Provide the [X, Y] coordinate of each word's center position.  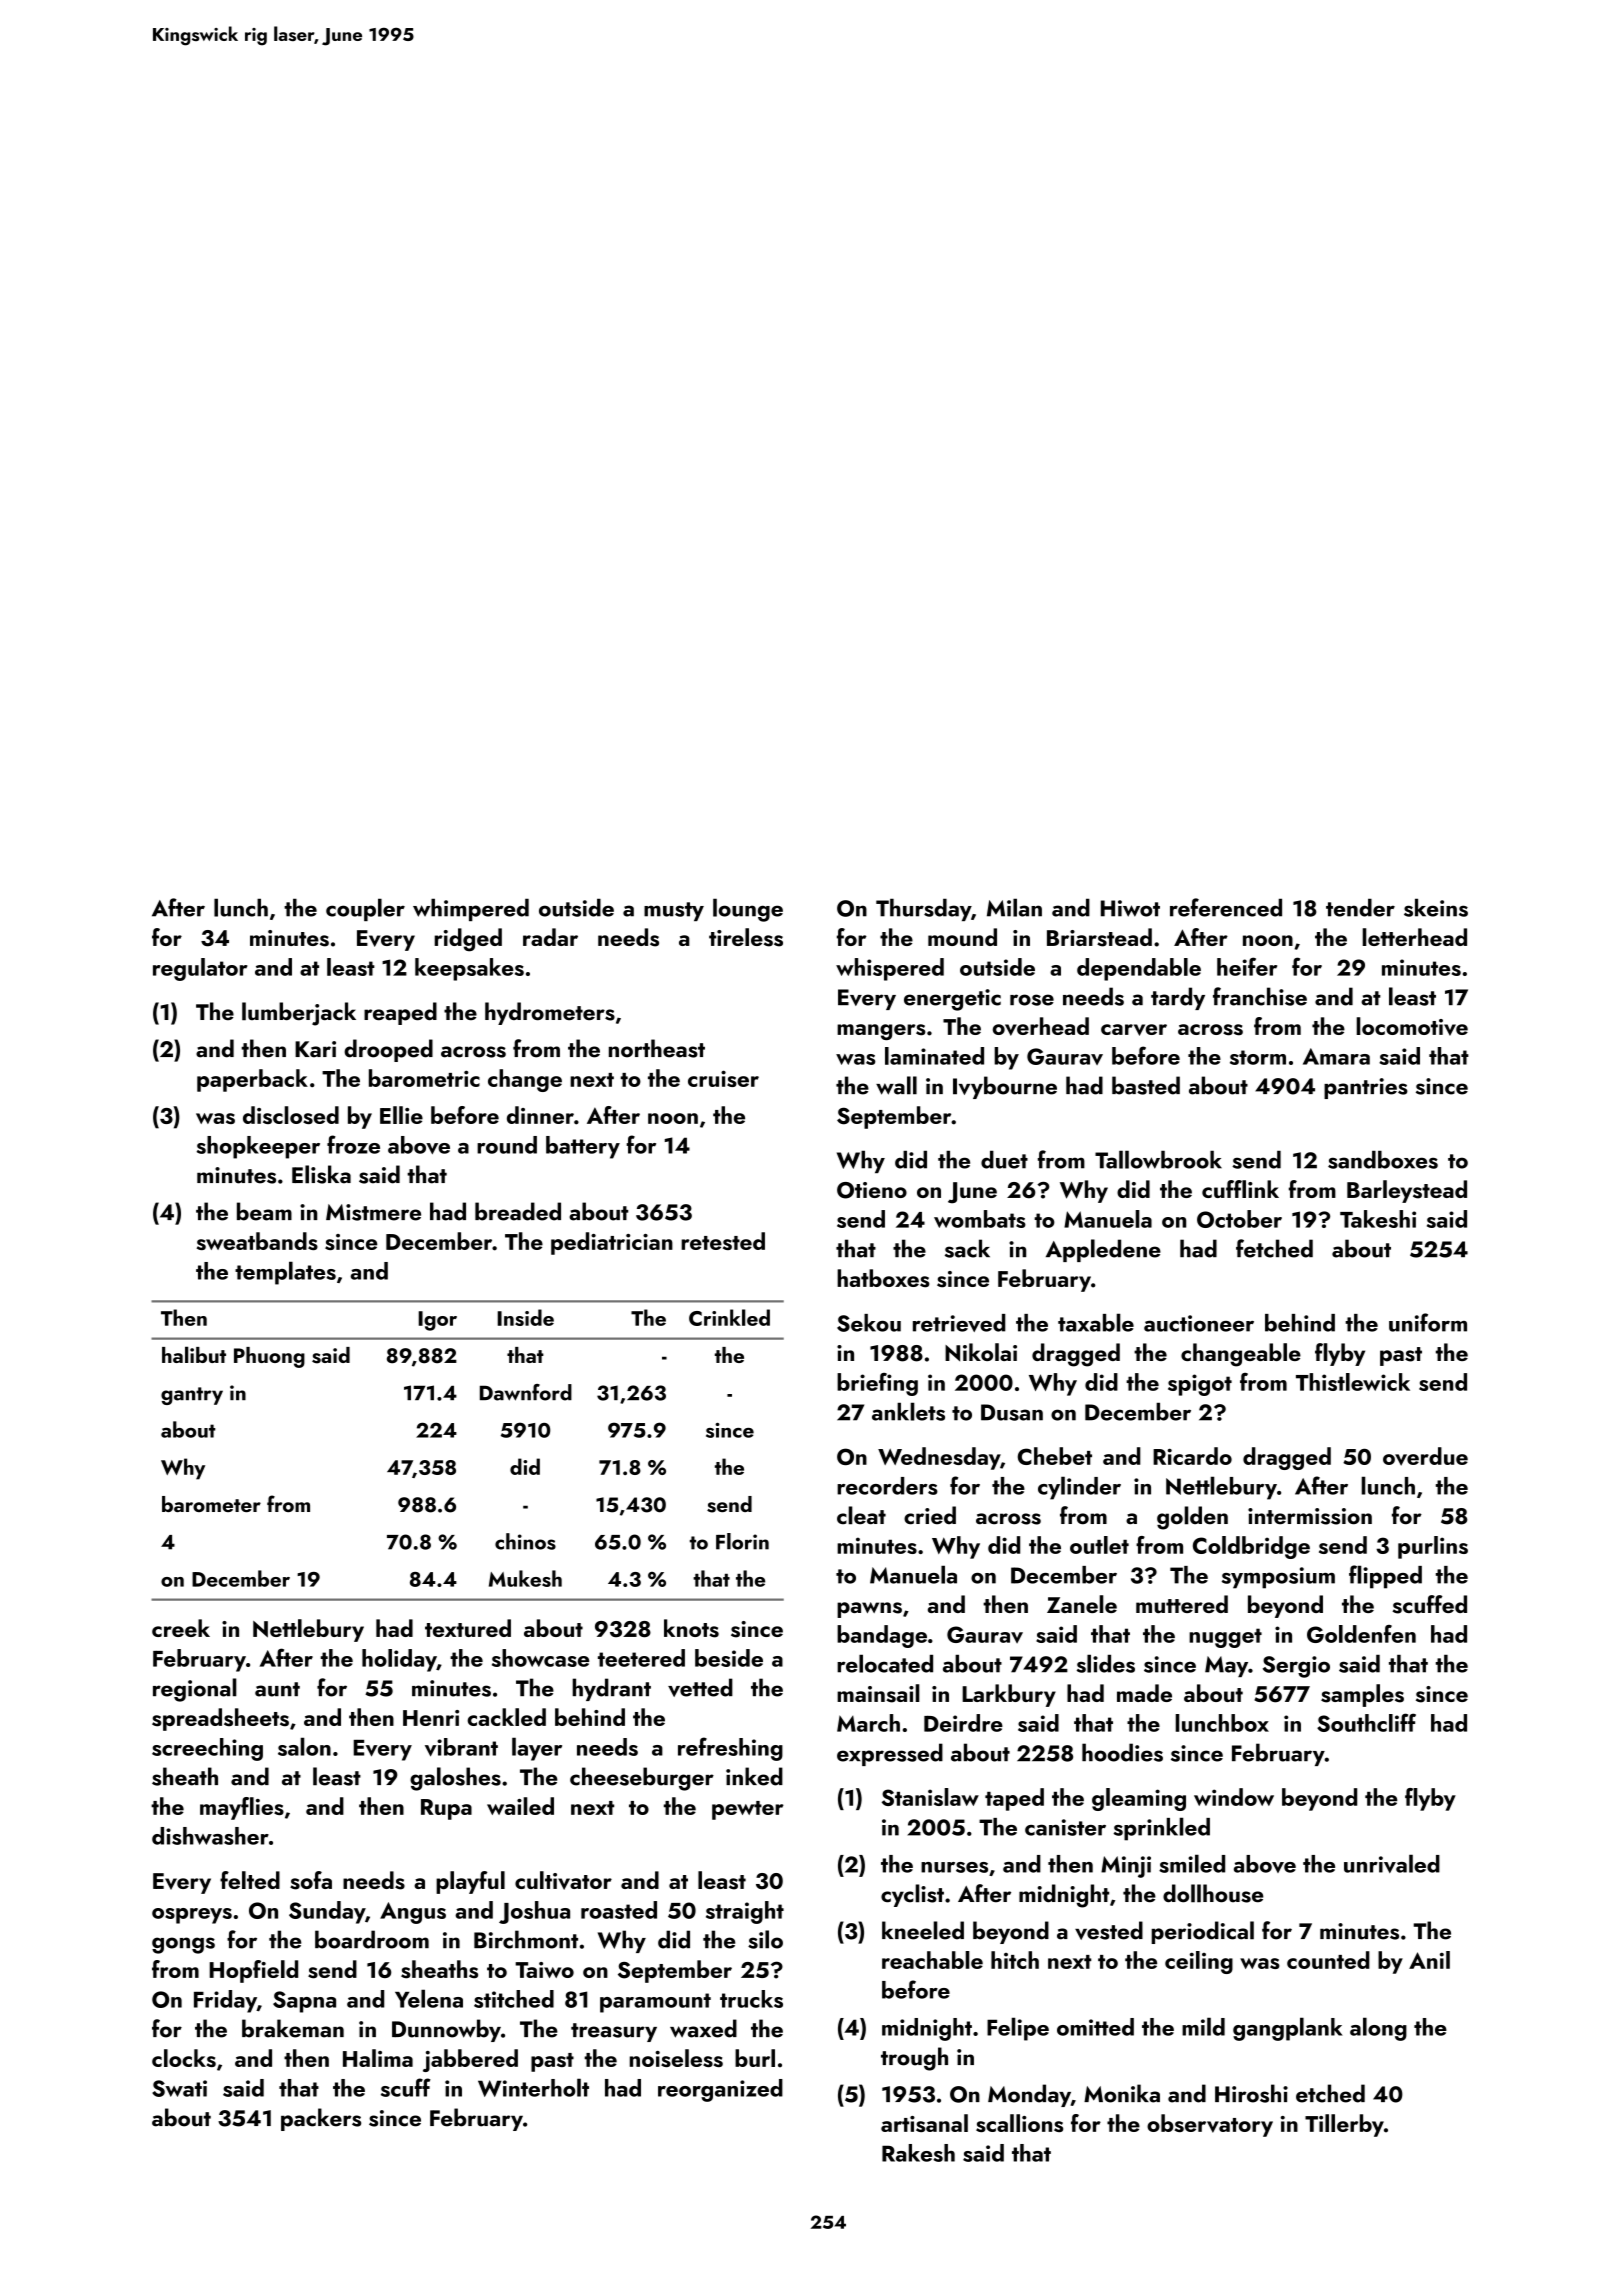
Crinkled [729, 1317]
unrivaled [1392, 1863]
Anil [1429, 1960]
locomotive [1412, 1026]
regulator [200, 969]
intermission [1310, 1516]
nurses [954, 1867]
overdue [1425, 1456]
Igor [437, 1321]
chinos [525, 1541]
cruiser [723, 1078]
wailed [520, 1806]
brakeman [293, 2028]
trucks [751, 1999]
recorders [887, 1486]
